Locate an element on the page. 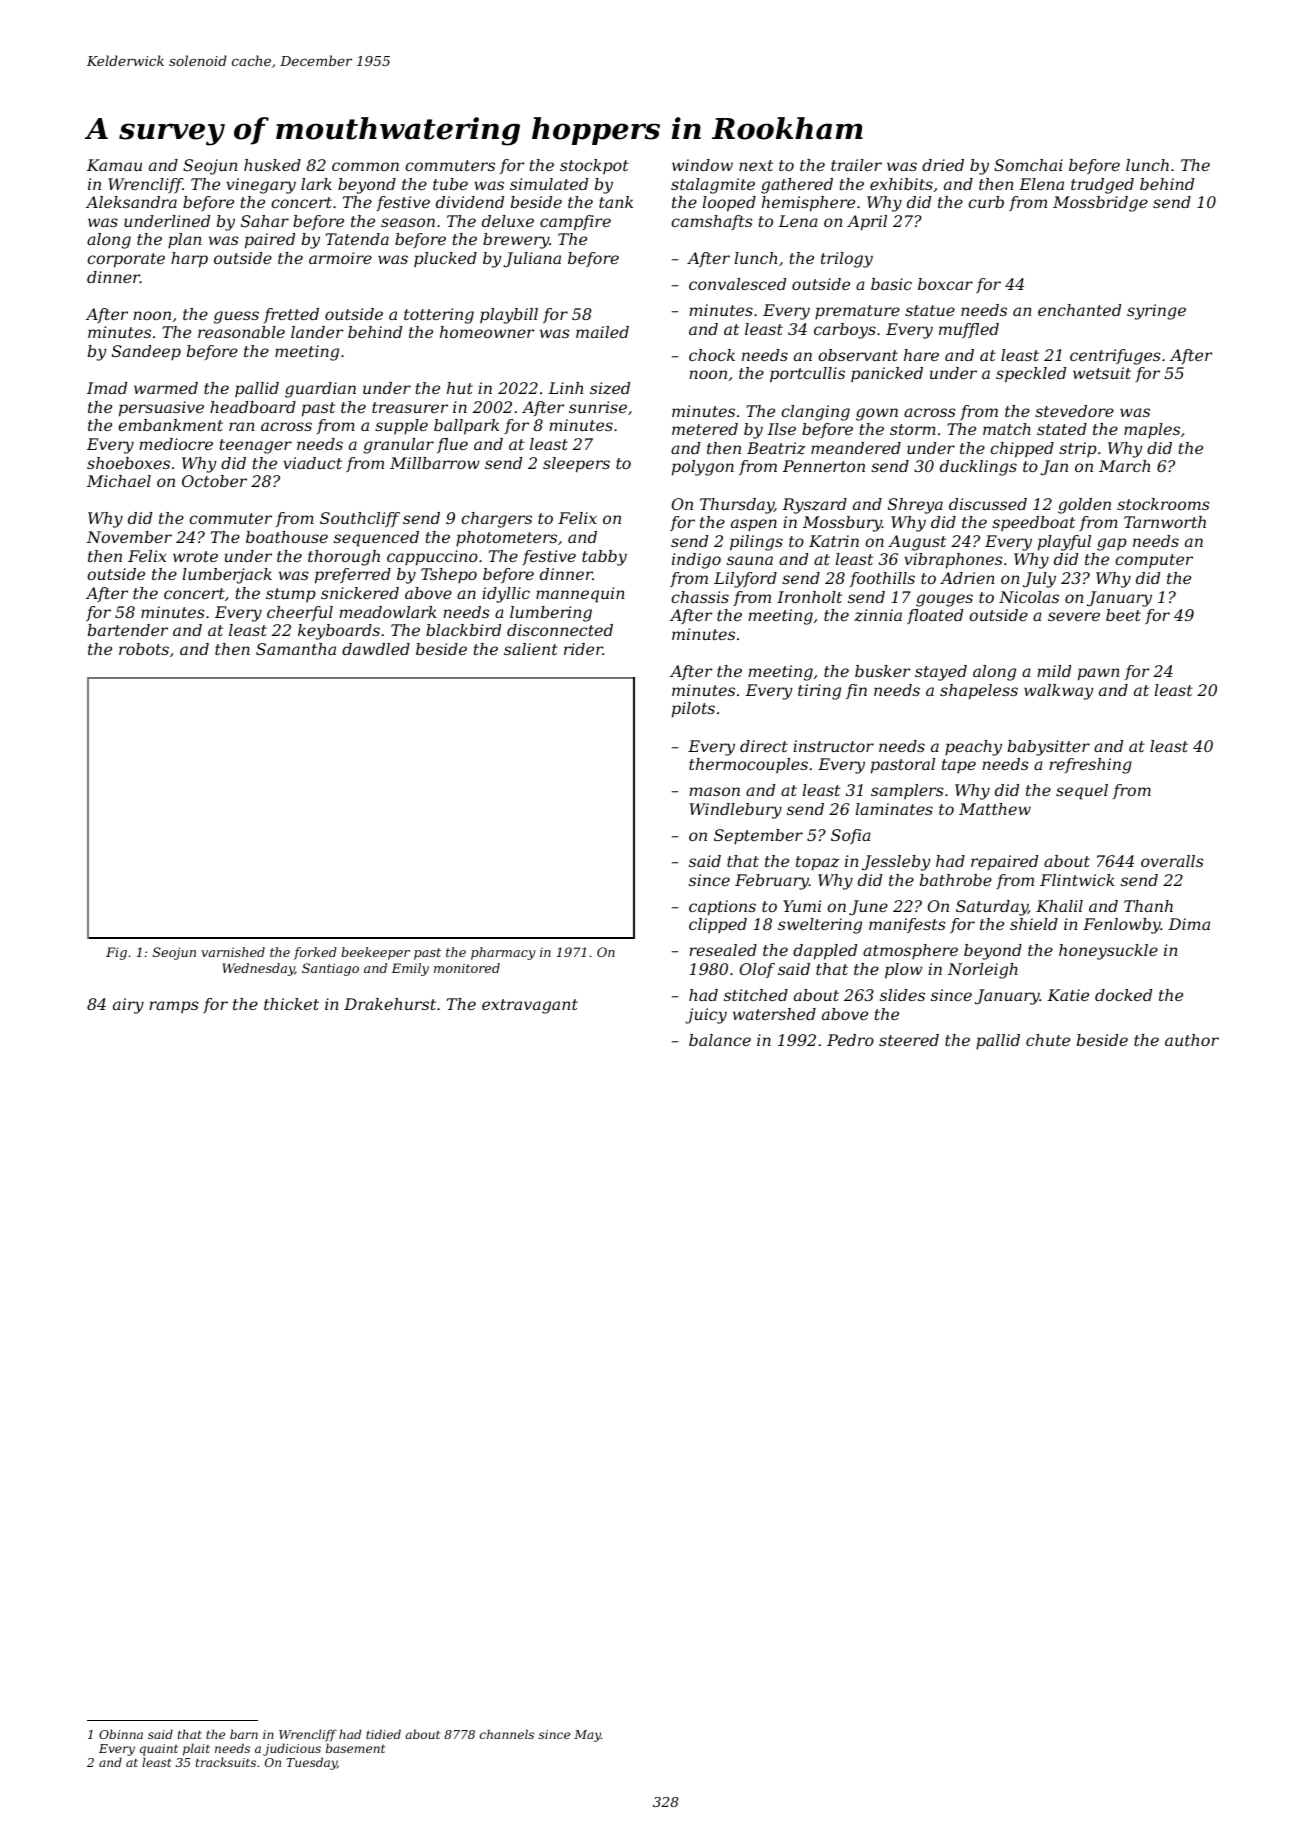 The image size is (1306, 1847). dawdled is located at coordinates (376, 649).
